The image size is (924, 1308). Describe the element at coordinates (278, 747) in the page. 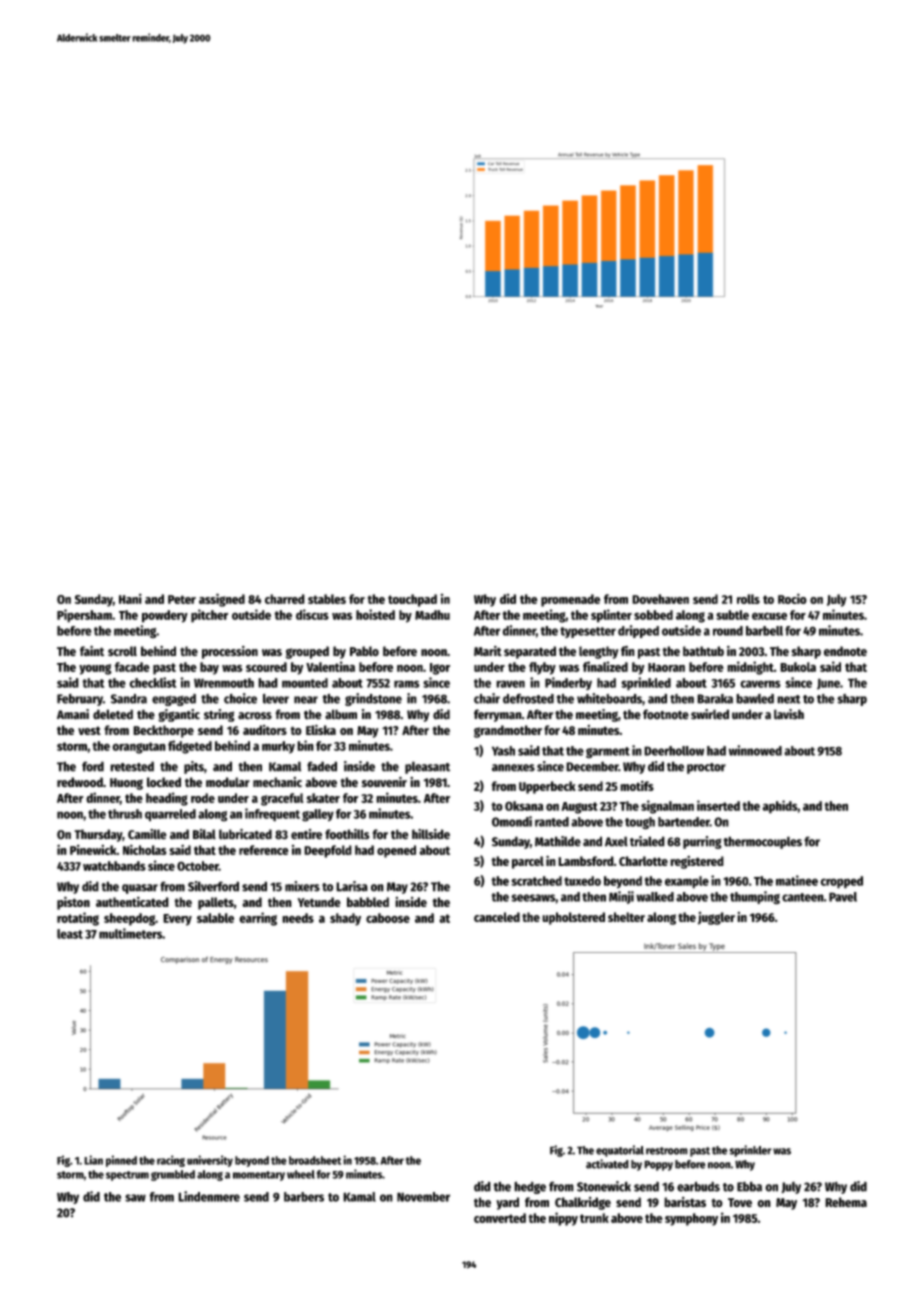

I see `murky` at that location.
